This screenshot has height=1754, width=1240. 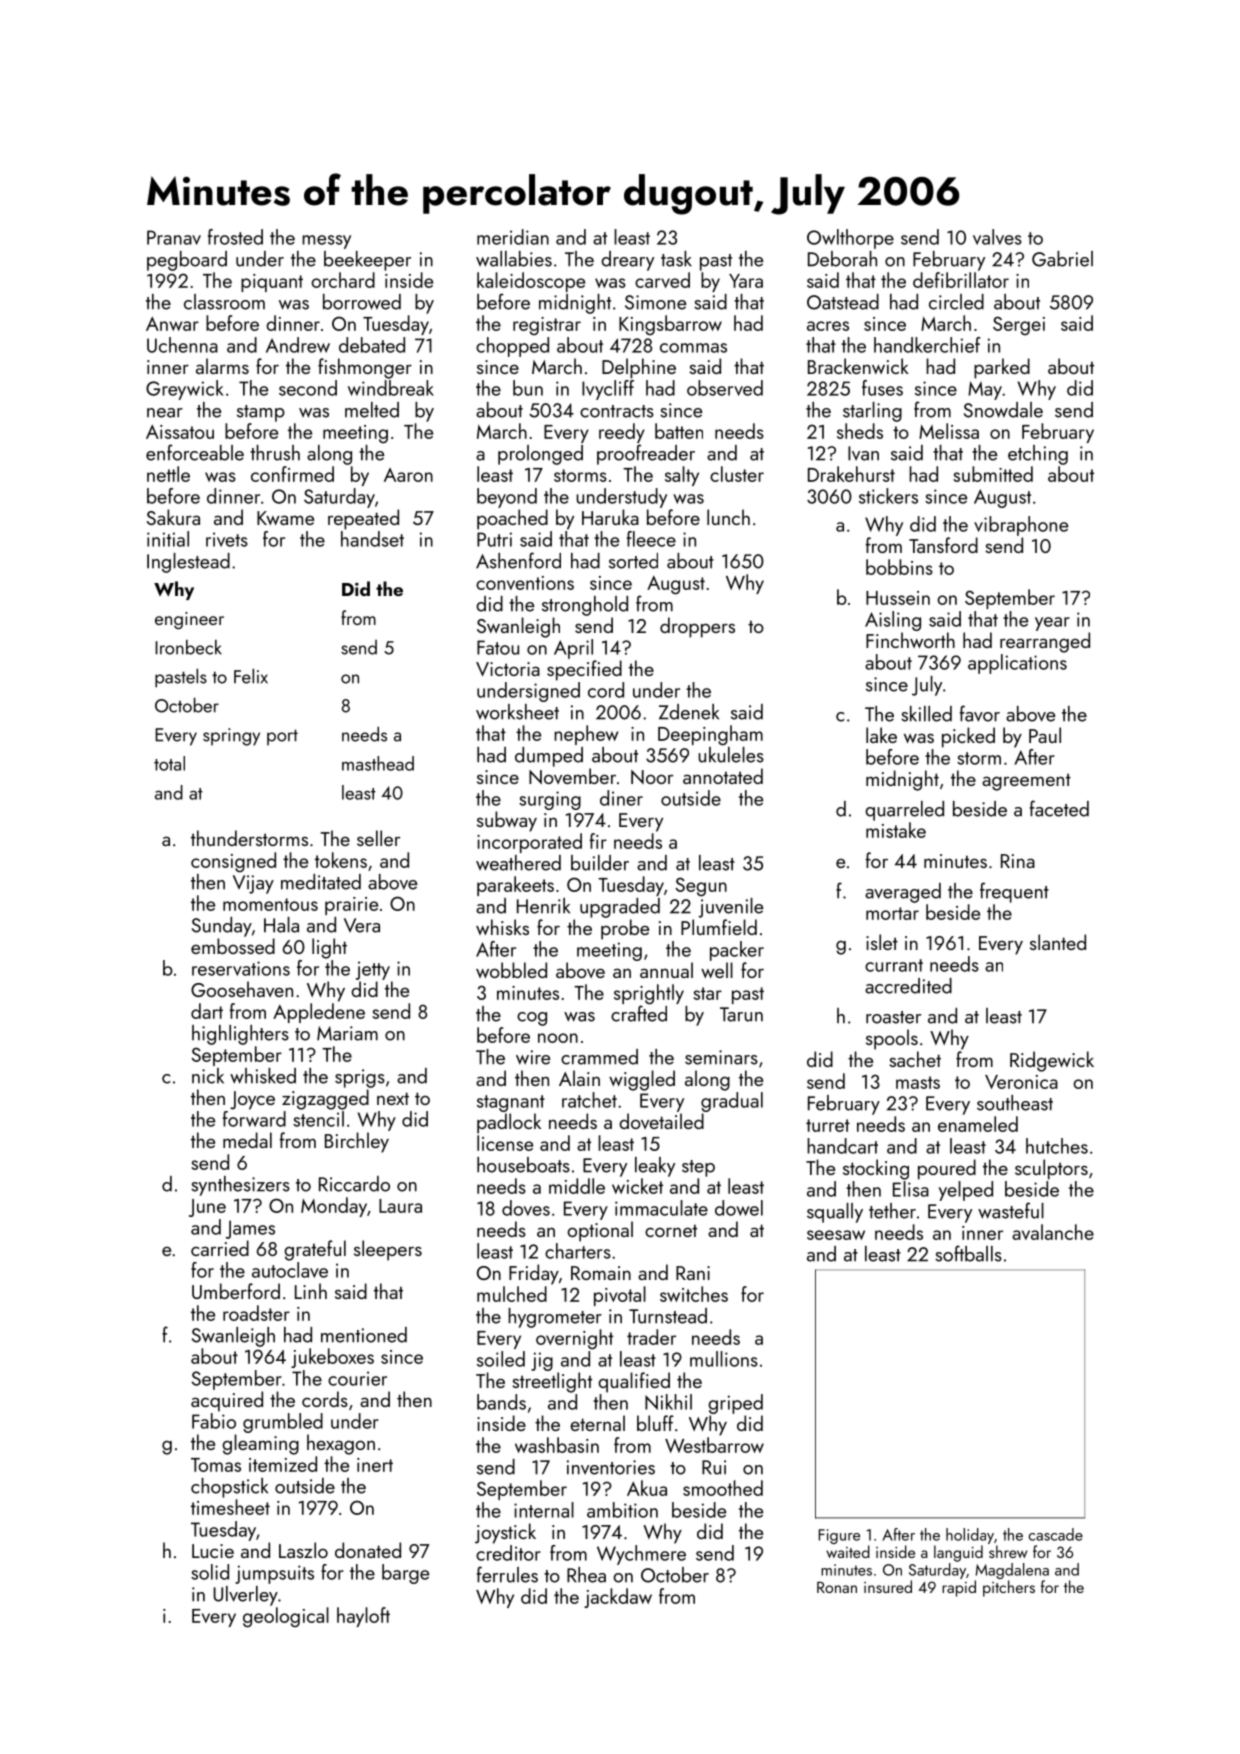 What do you see at coordinates (182, 345) in the screenshot?
I see `Uchenna` at bounding box center [182, 345].
